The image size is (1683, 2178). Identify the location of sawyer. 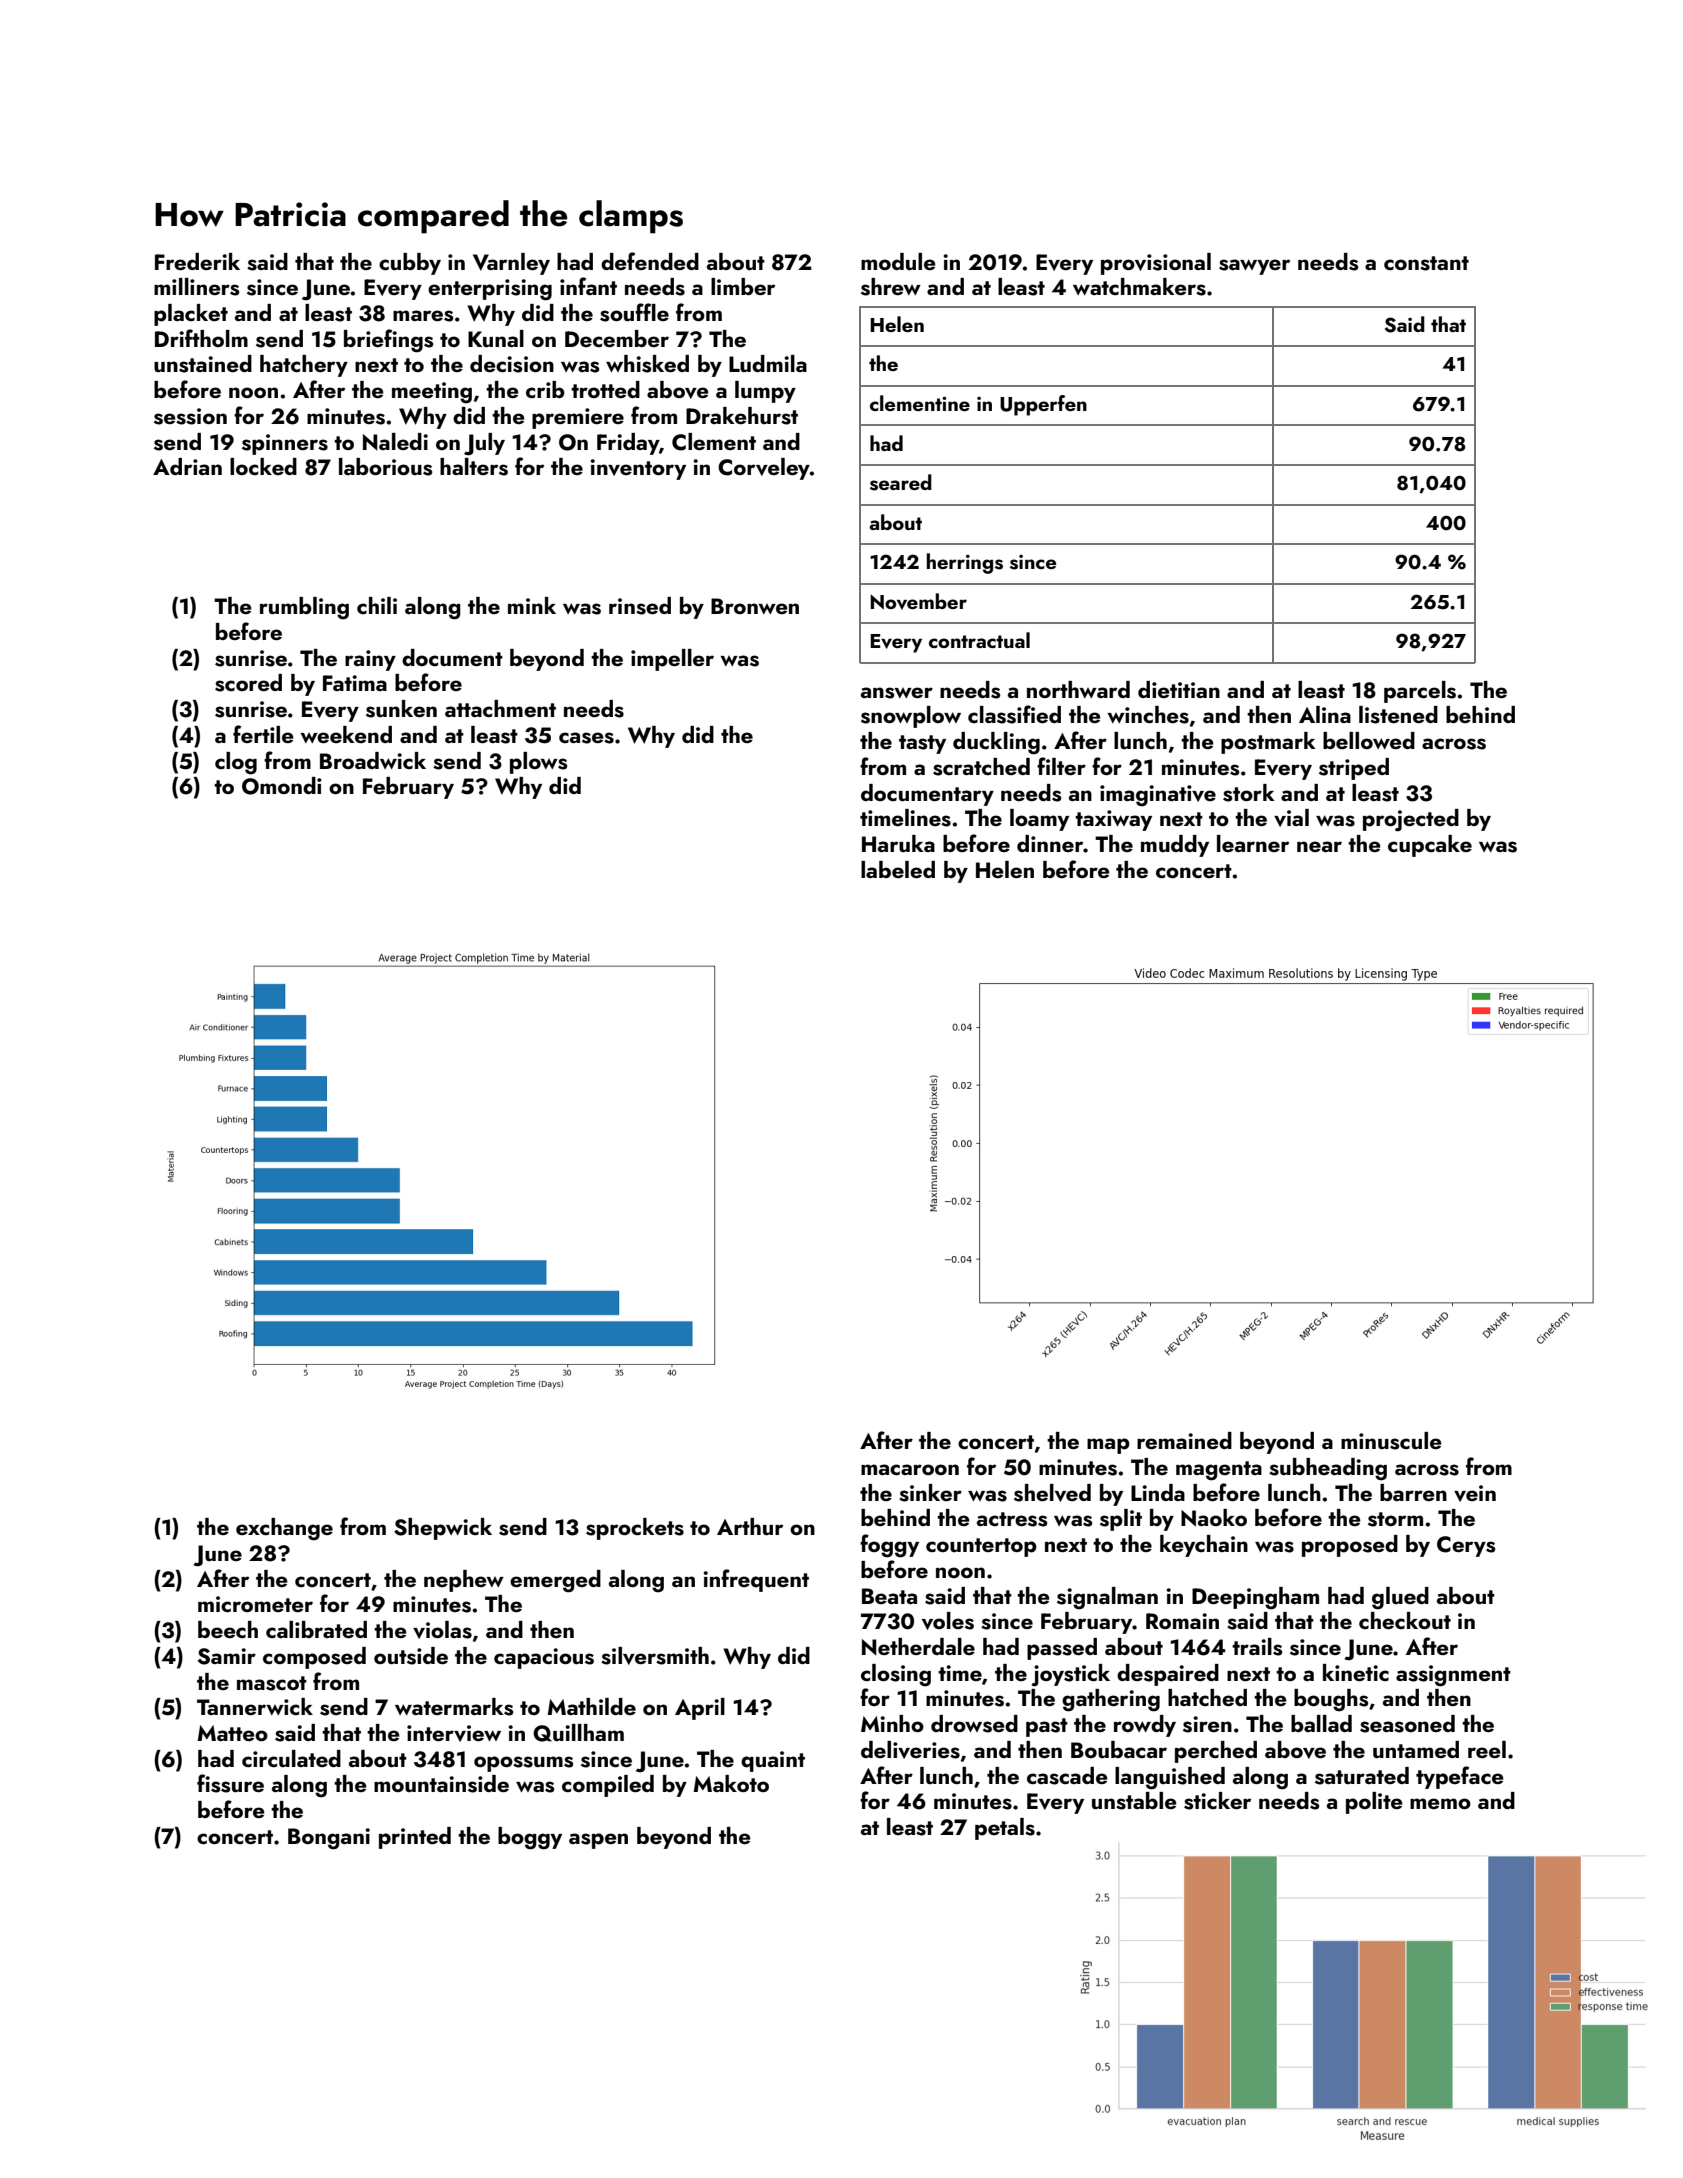
(1254, 267).
